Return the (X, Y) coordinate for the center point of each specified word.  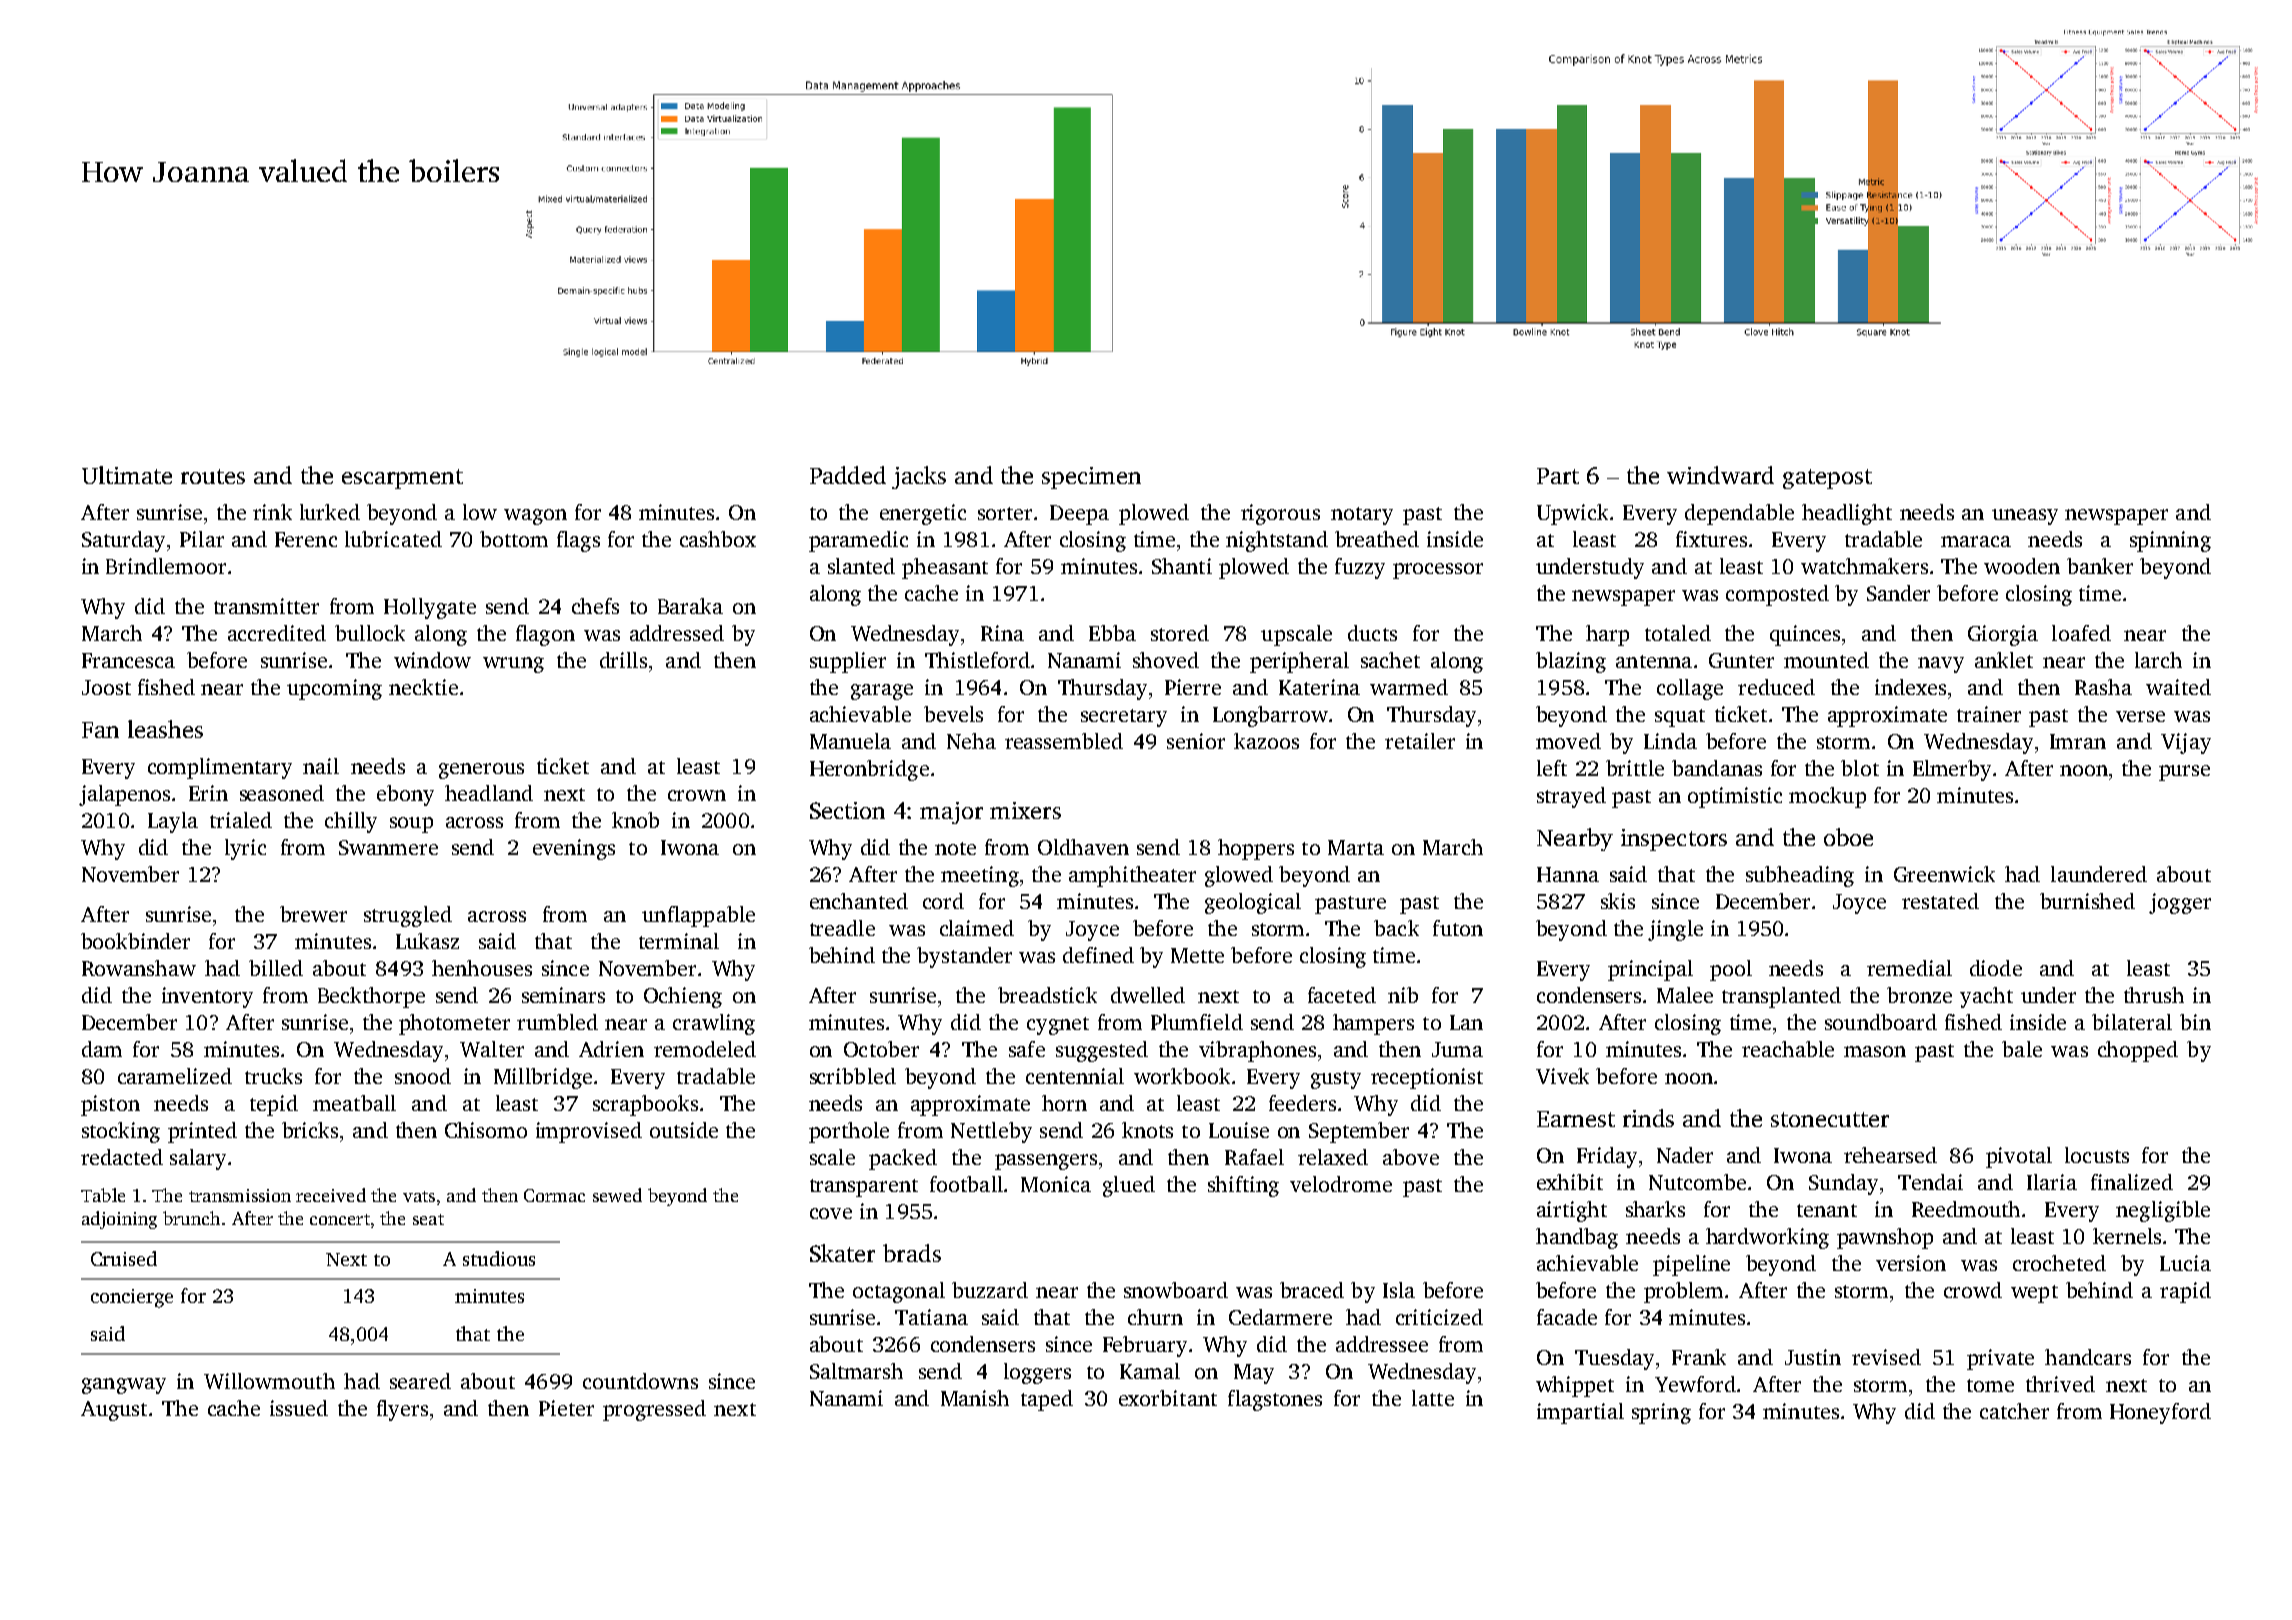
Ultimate (127, 475)
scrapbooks (645, 1105)
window (432, 660)
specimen (1091, 478)
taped (1047, 1400)
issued (299, 1408)
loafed (2081, 633)
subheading (1800, 876)
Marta (1356, 847)
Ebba (1112, 633)
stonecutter (1830, 1119)
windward (1720, 475)
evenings (574, 849)
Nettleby (991, 1132)
